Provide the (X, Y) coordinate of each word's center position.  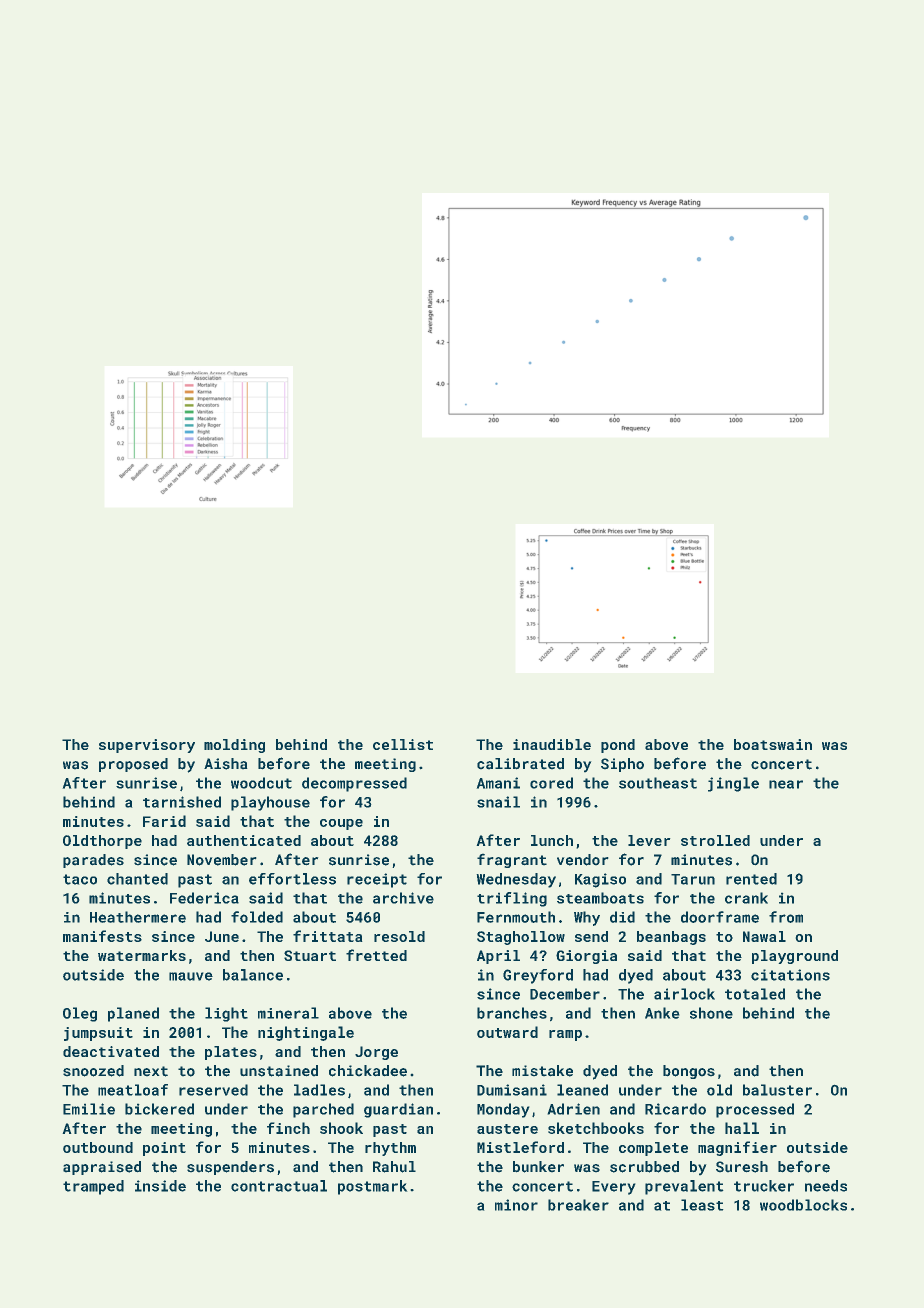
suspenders (230, 1168)
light (226, 1014)
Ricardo (675, 1109)
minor (516, 1205)
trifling (512, 899)
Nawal (764, 936)
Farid (164, 821)
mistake (542, 1071)
